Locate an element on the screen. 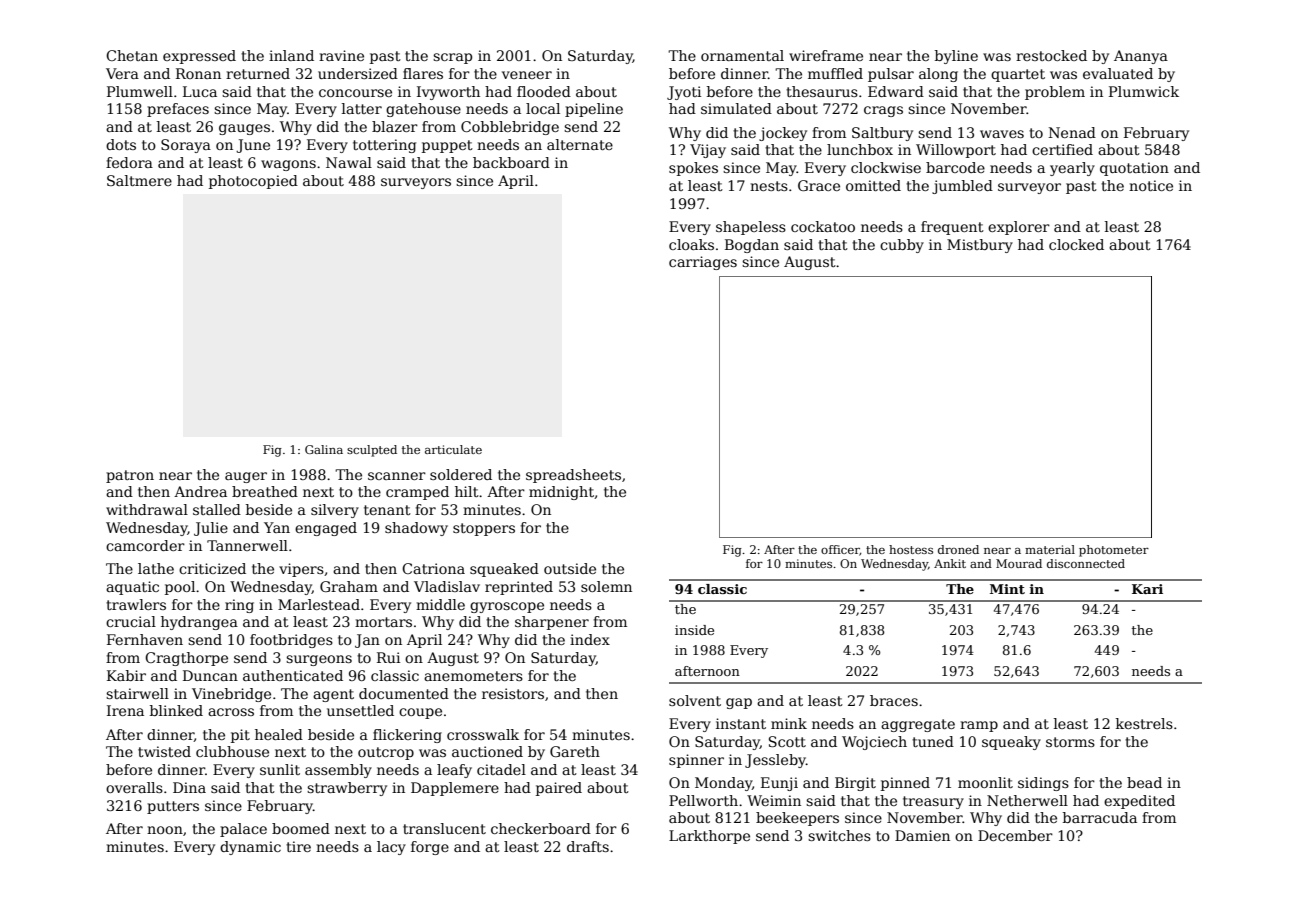 The height and width of the screenshot is (924, 1308). Damien is located at coordinates (922, 835).
